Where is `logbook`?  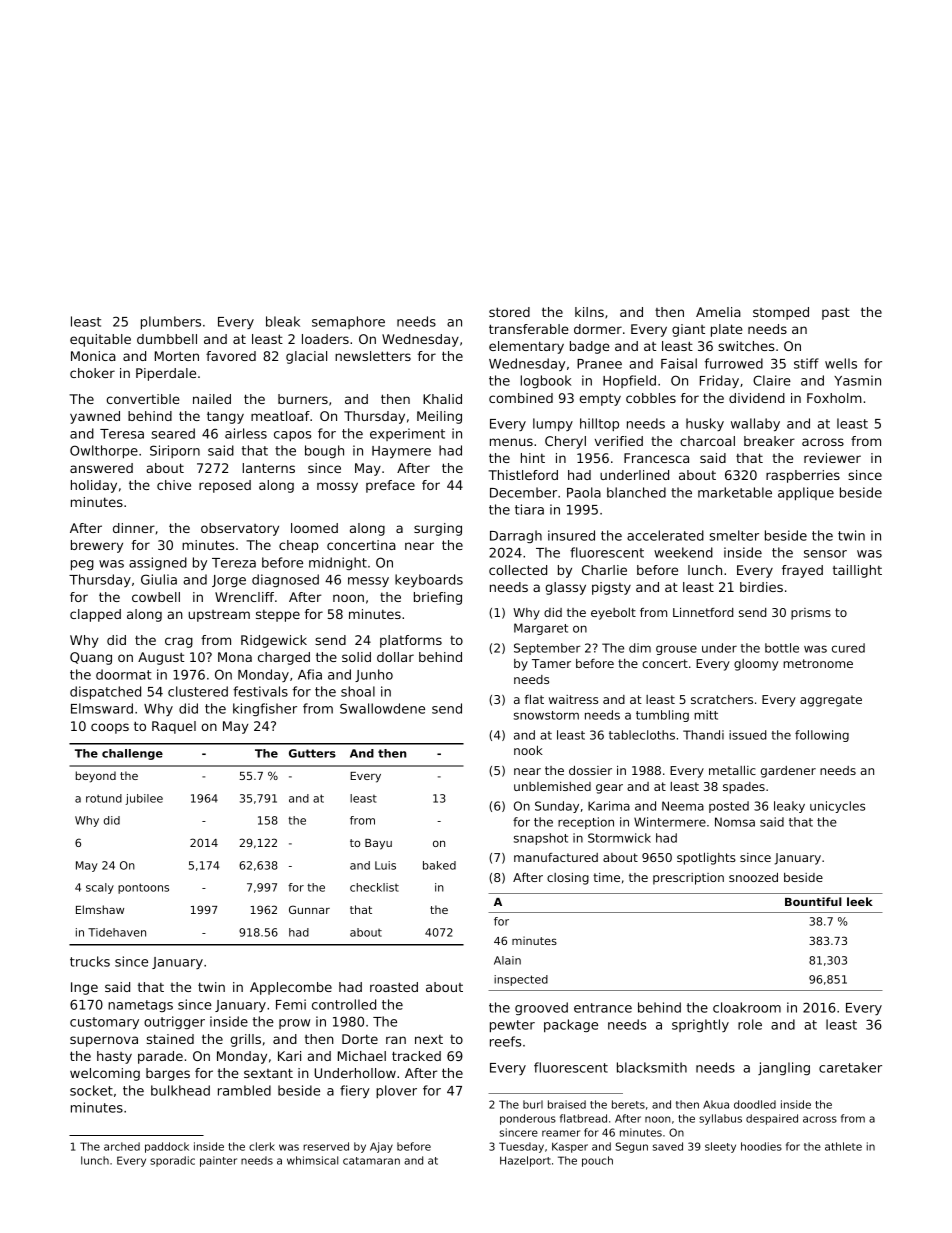 logbook is located at coordinates (545, 381).
